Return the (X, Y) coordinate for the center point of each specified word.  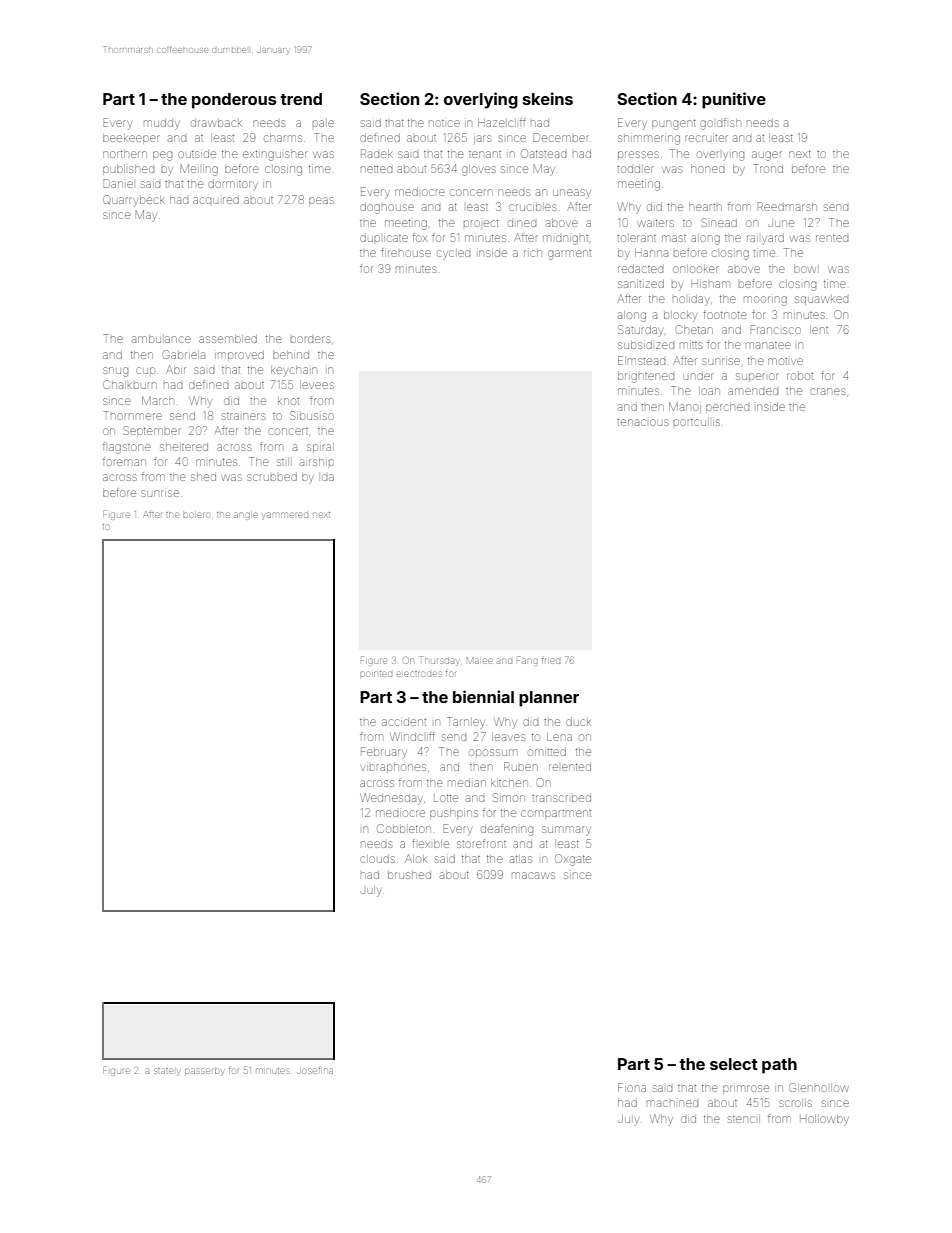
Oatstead (543, 153)
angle (245, 516)
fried (551, 661)
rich (533, 253)
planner (549, 699)
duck (578, 722)
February (384, 753)
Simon (509, 797)
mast (674, 238)
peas (321, 201)
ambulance (161, 339)
